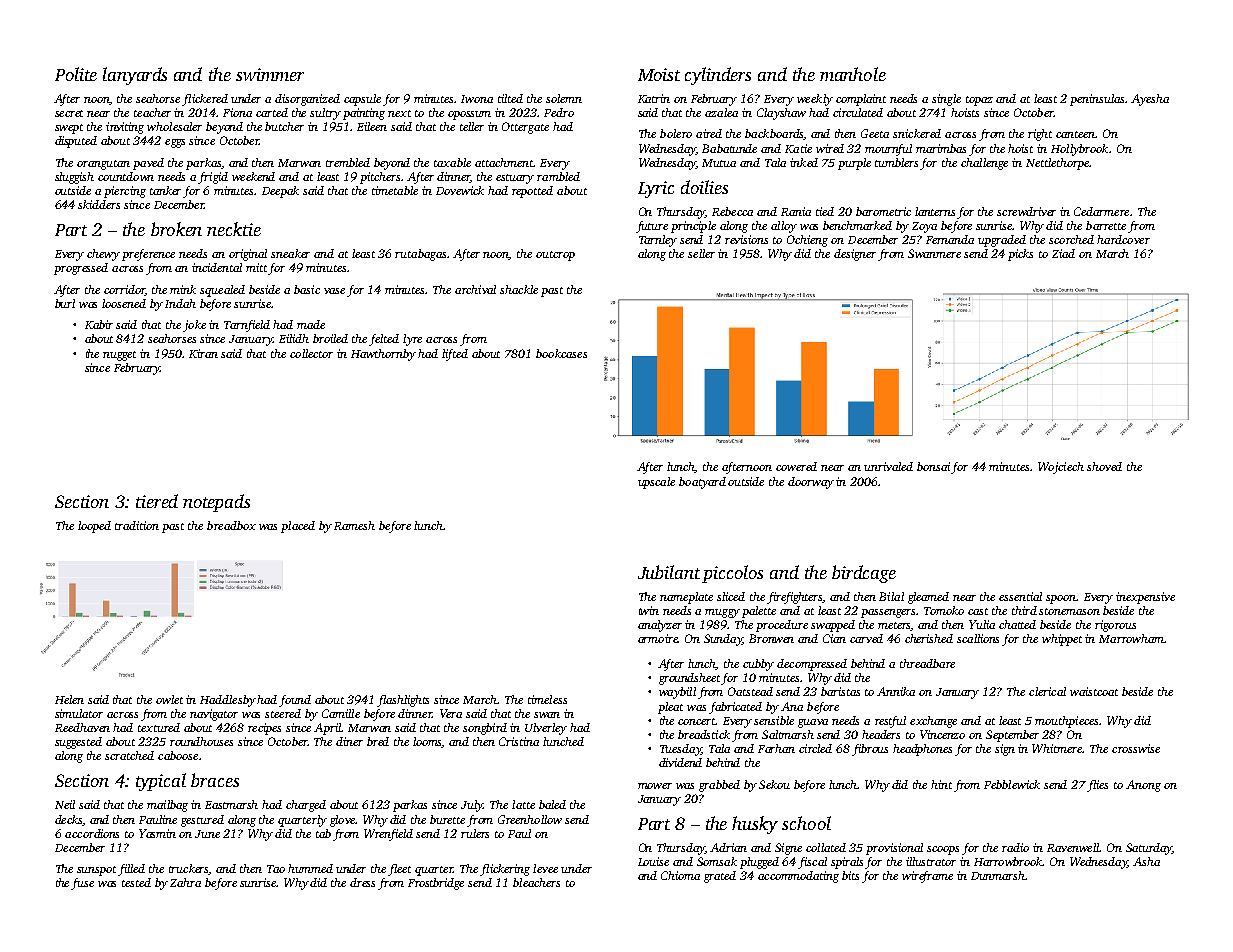 The height and width of the screenshot is (952, 1233). I want to click on looms, so click(427, 742).
